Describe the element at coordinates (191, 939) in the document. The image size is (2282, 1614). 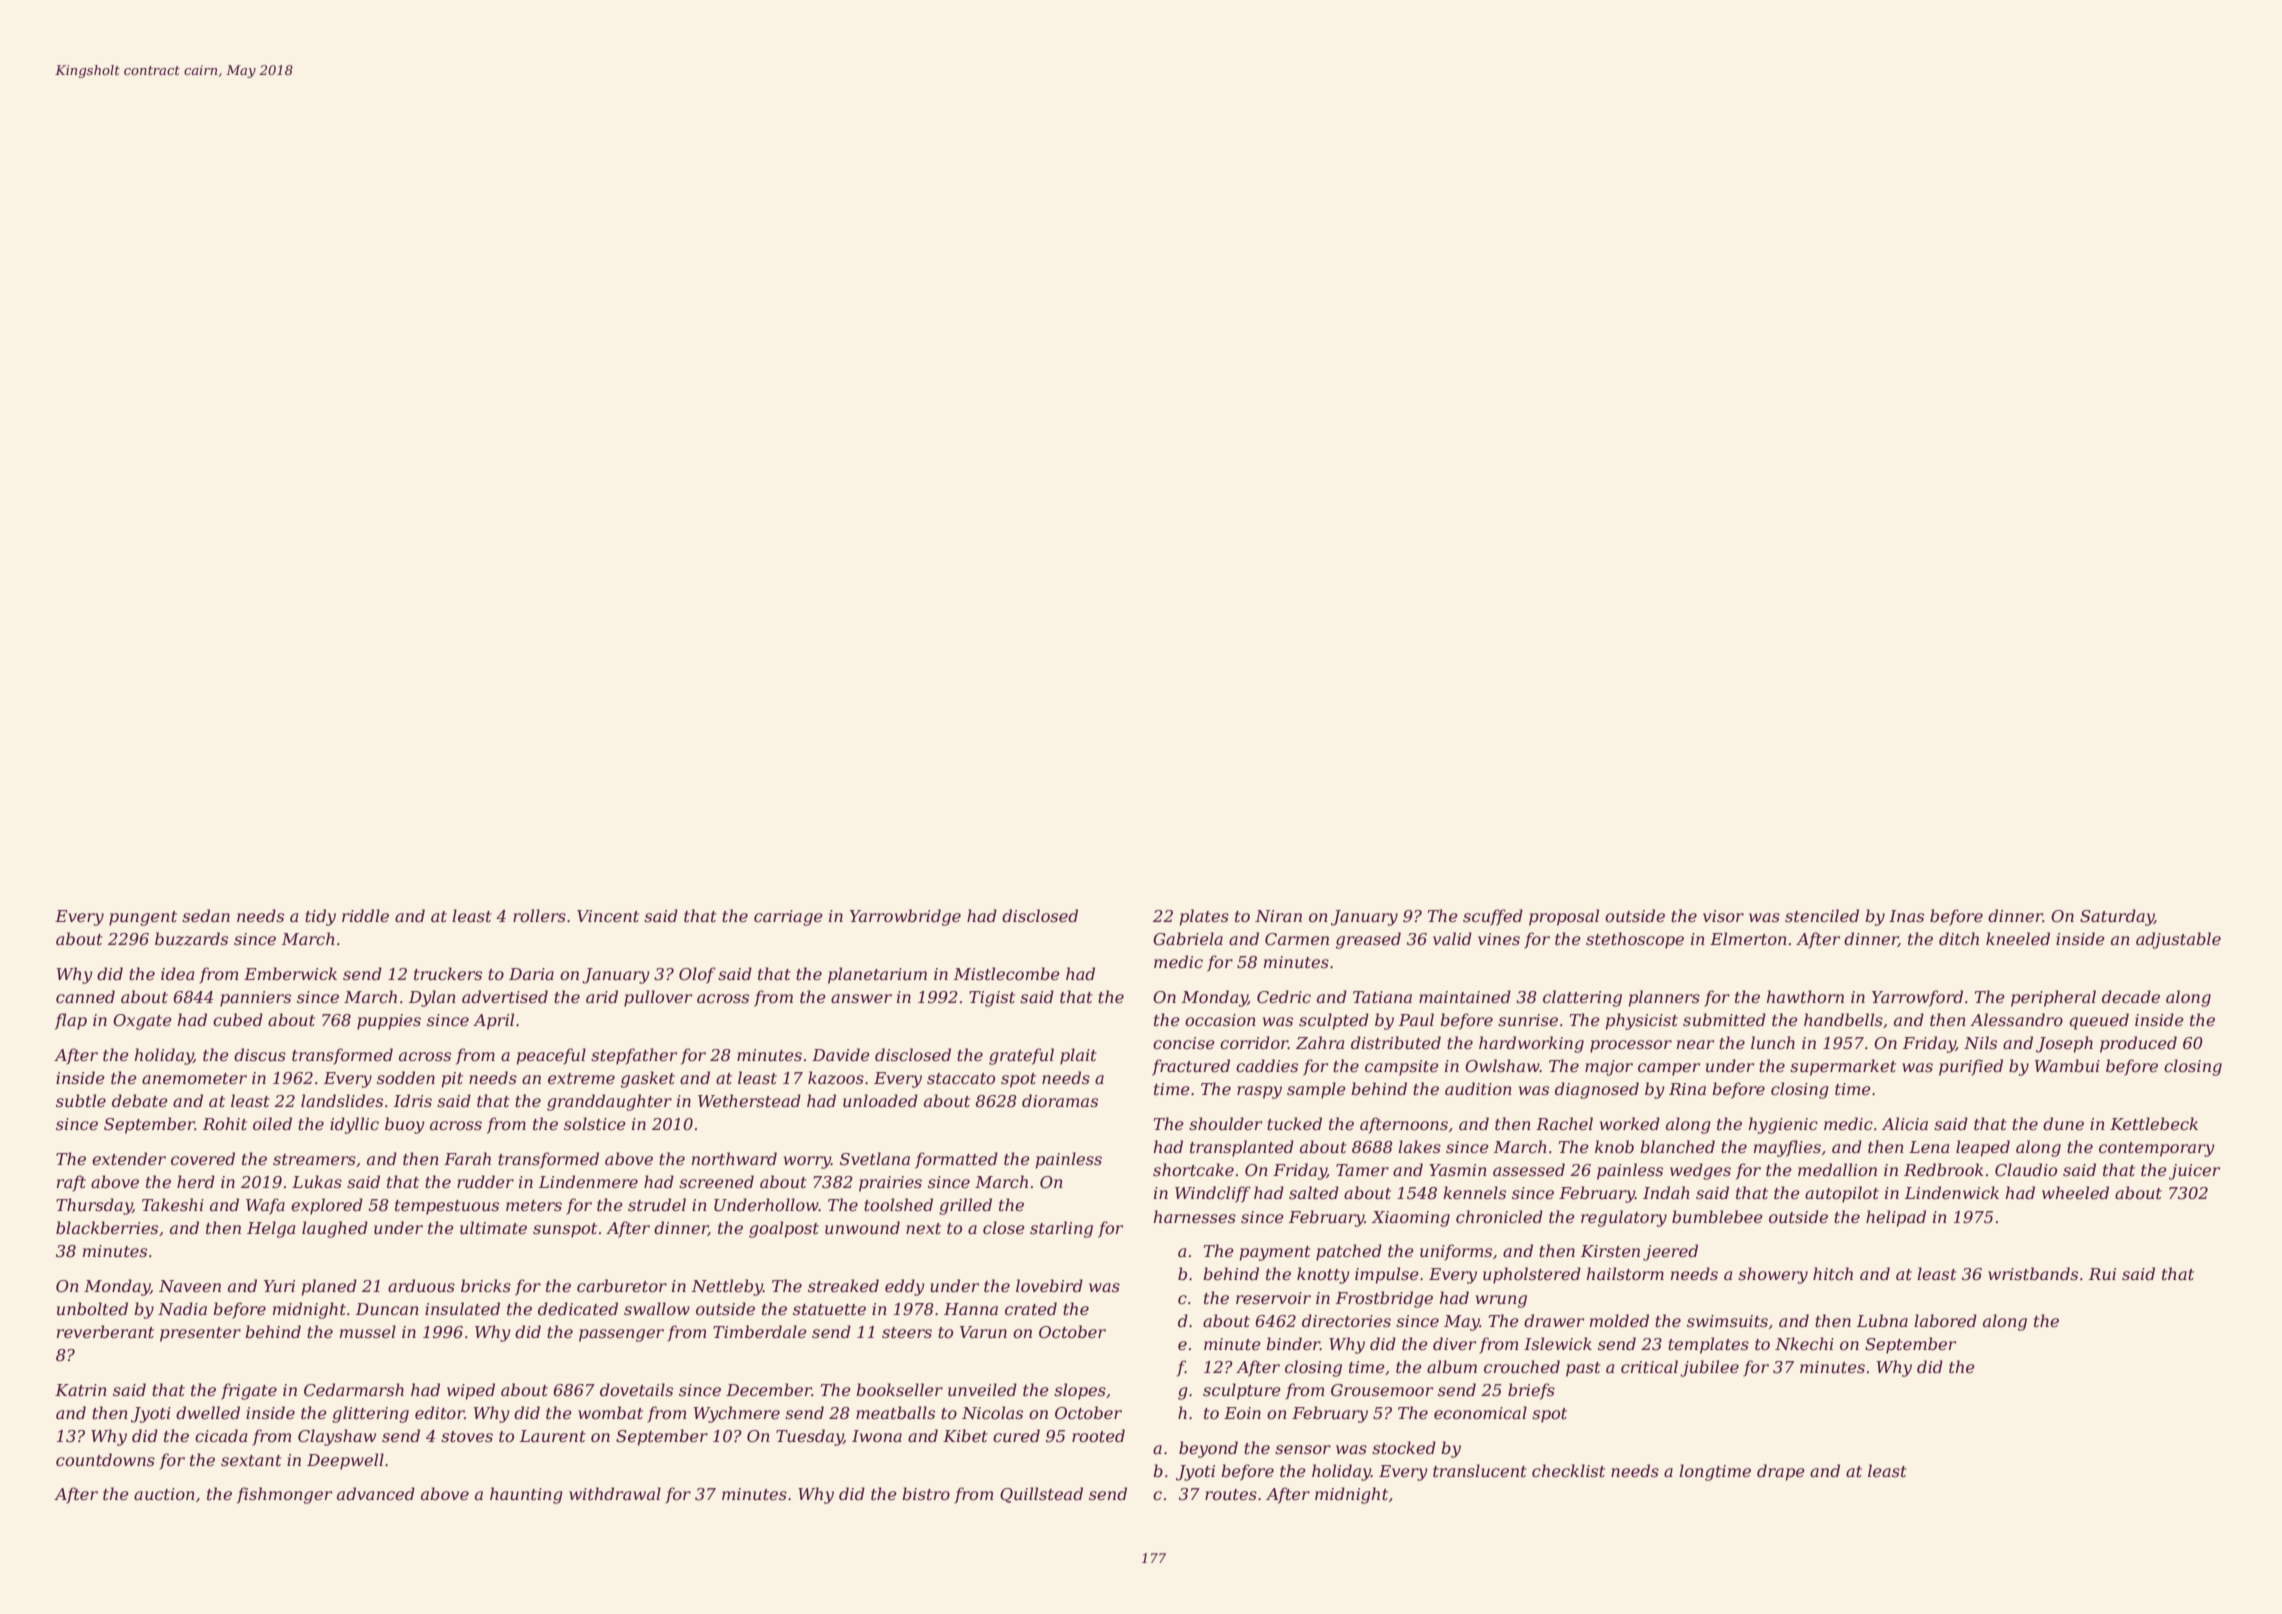
I see `buzzards` at that location.
